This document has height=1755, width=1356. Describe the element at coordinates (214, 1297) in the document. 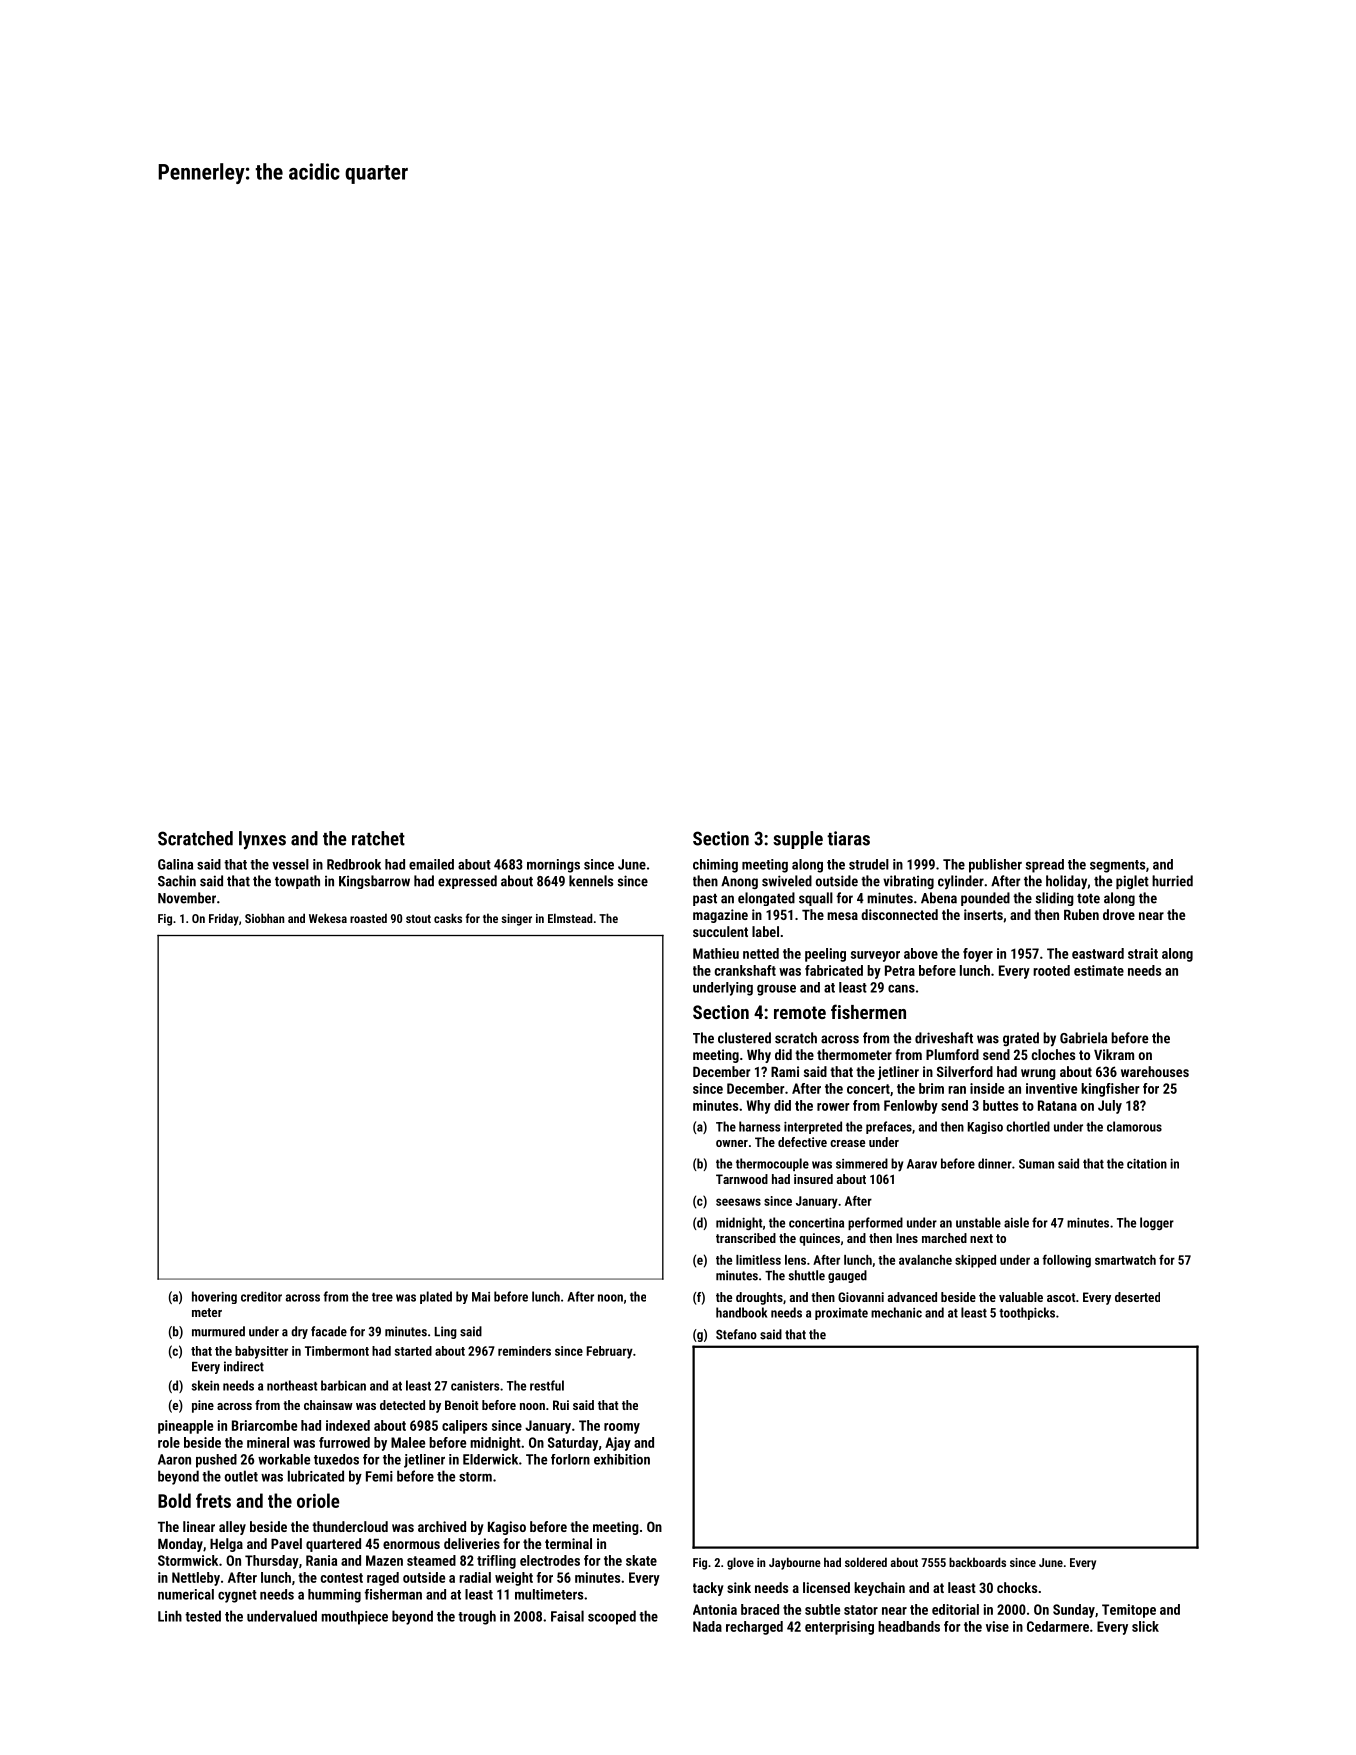

I see `hovering` at that location.
